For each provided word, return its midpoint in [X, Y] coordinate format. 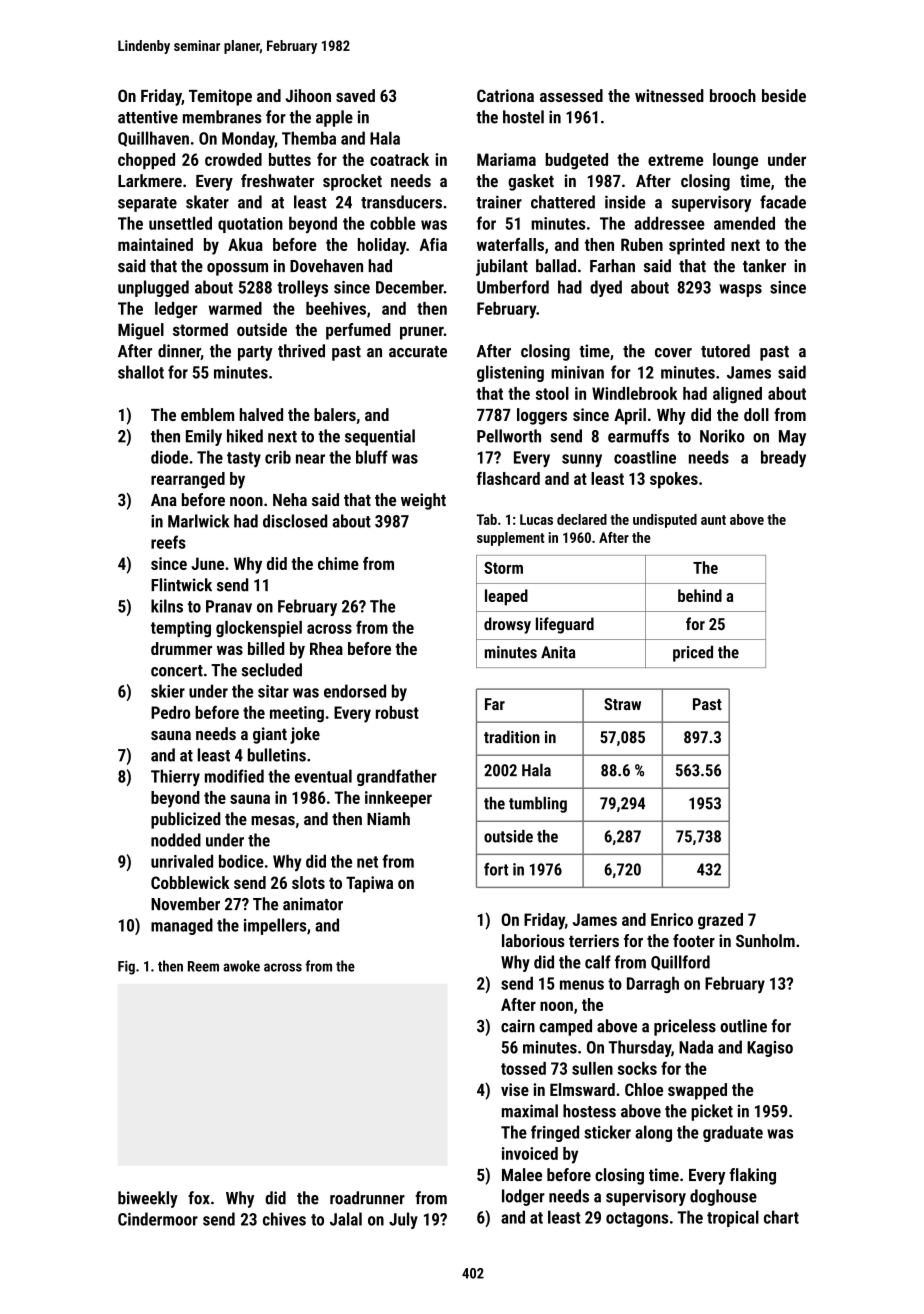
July [403, 1220]
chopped [146, 161]
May [792, 438]
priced [693, 653]
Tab [487, 519]
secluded [272, 670]
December [410, 287]
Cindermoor [158, 1219]
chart [781, 1217]
